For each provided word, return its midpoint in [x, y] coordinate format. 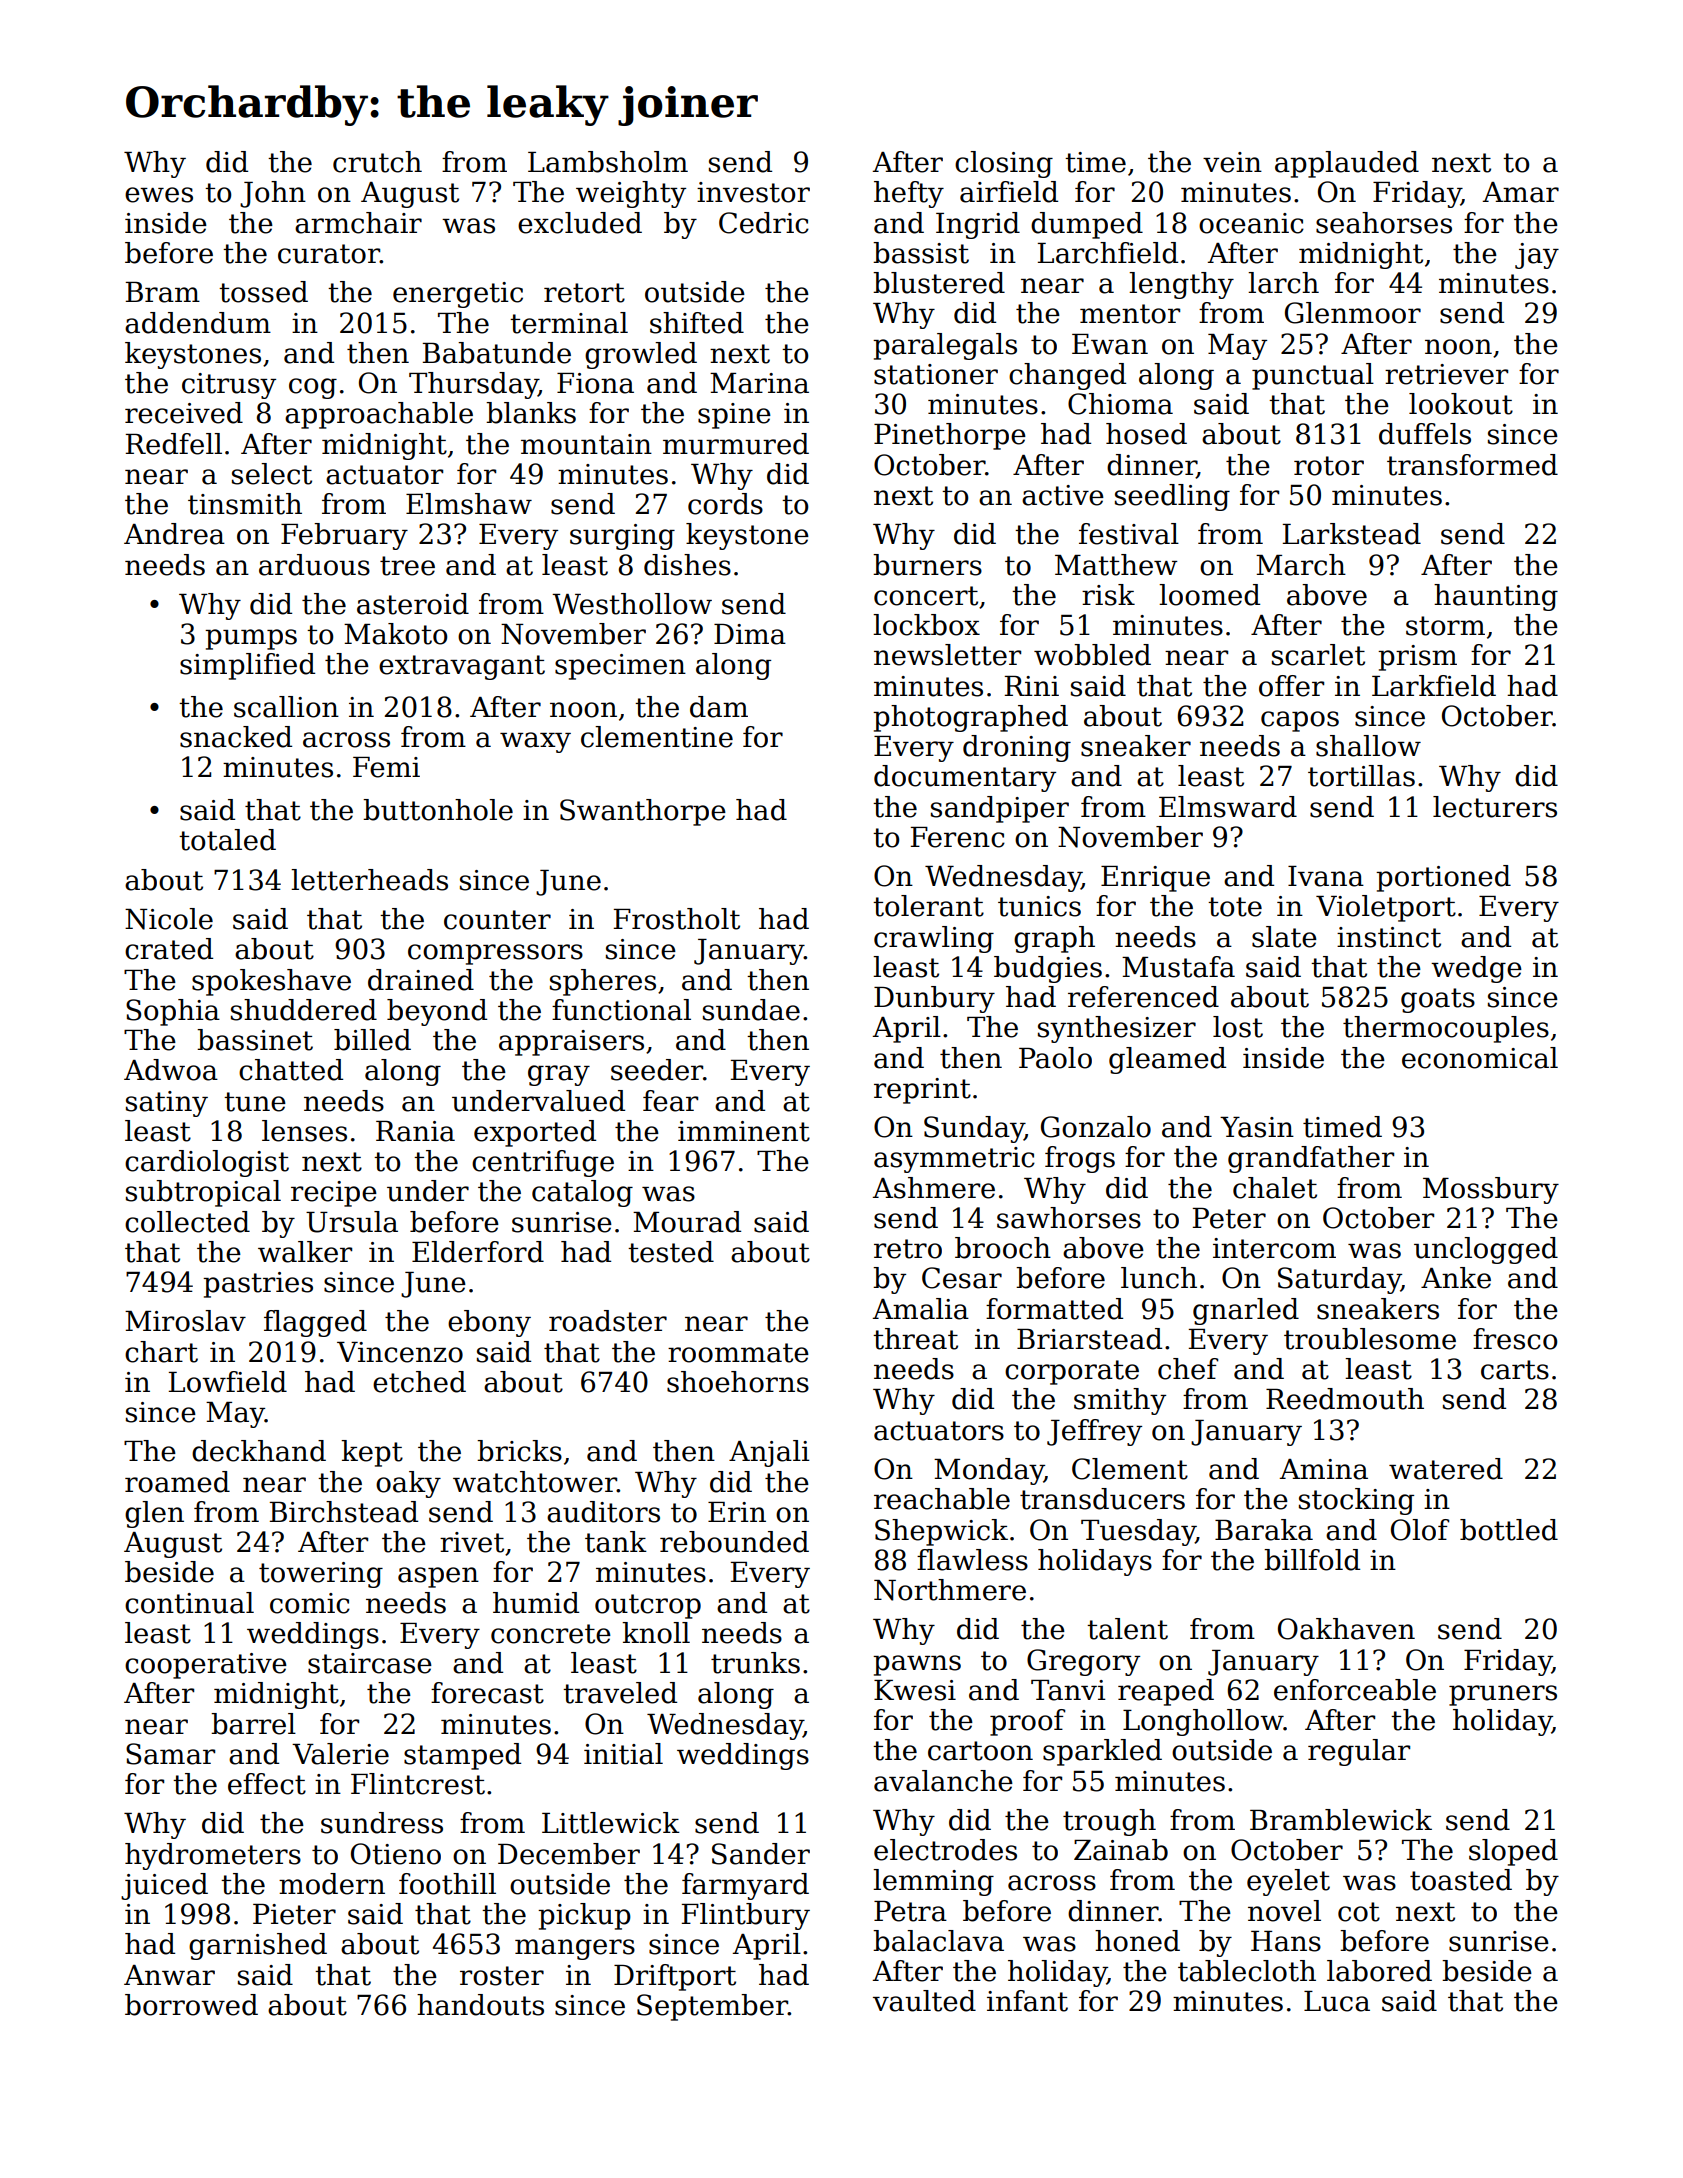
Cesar [962, 1278]
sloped [1513, 1852]
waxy [535, 742]
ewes [159, 195]
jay [1537, 256]
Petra [910, 1911]
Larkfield [1434, 686]
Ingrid [978, 225]
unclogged [1486, 1250]
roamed [177, 1482]
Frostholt [677, 919]
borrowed [191, 2005]
